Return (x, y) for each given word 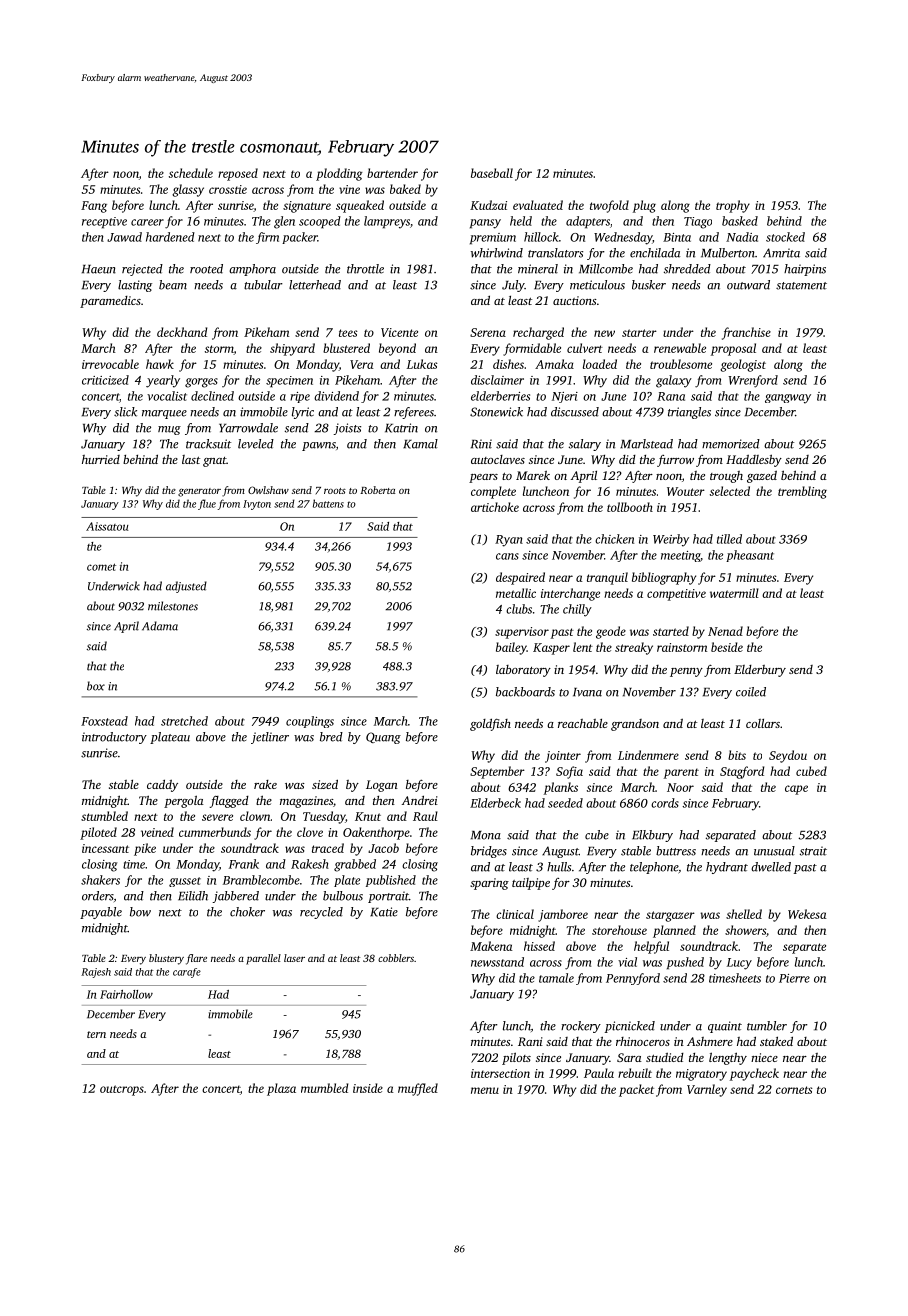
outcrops (122, 1090)
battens (328, 503)
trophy (733, 206)
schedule (191, 173)
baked (405, 189)
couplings (310, 722)
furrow (675, 461)
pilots (516, 1058)
